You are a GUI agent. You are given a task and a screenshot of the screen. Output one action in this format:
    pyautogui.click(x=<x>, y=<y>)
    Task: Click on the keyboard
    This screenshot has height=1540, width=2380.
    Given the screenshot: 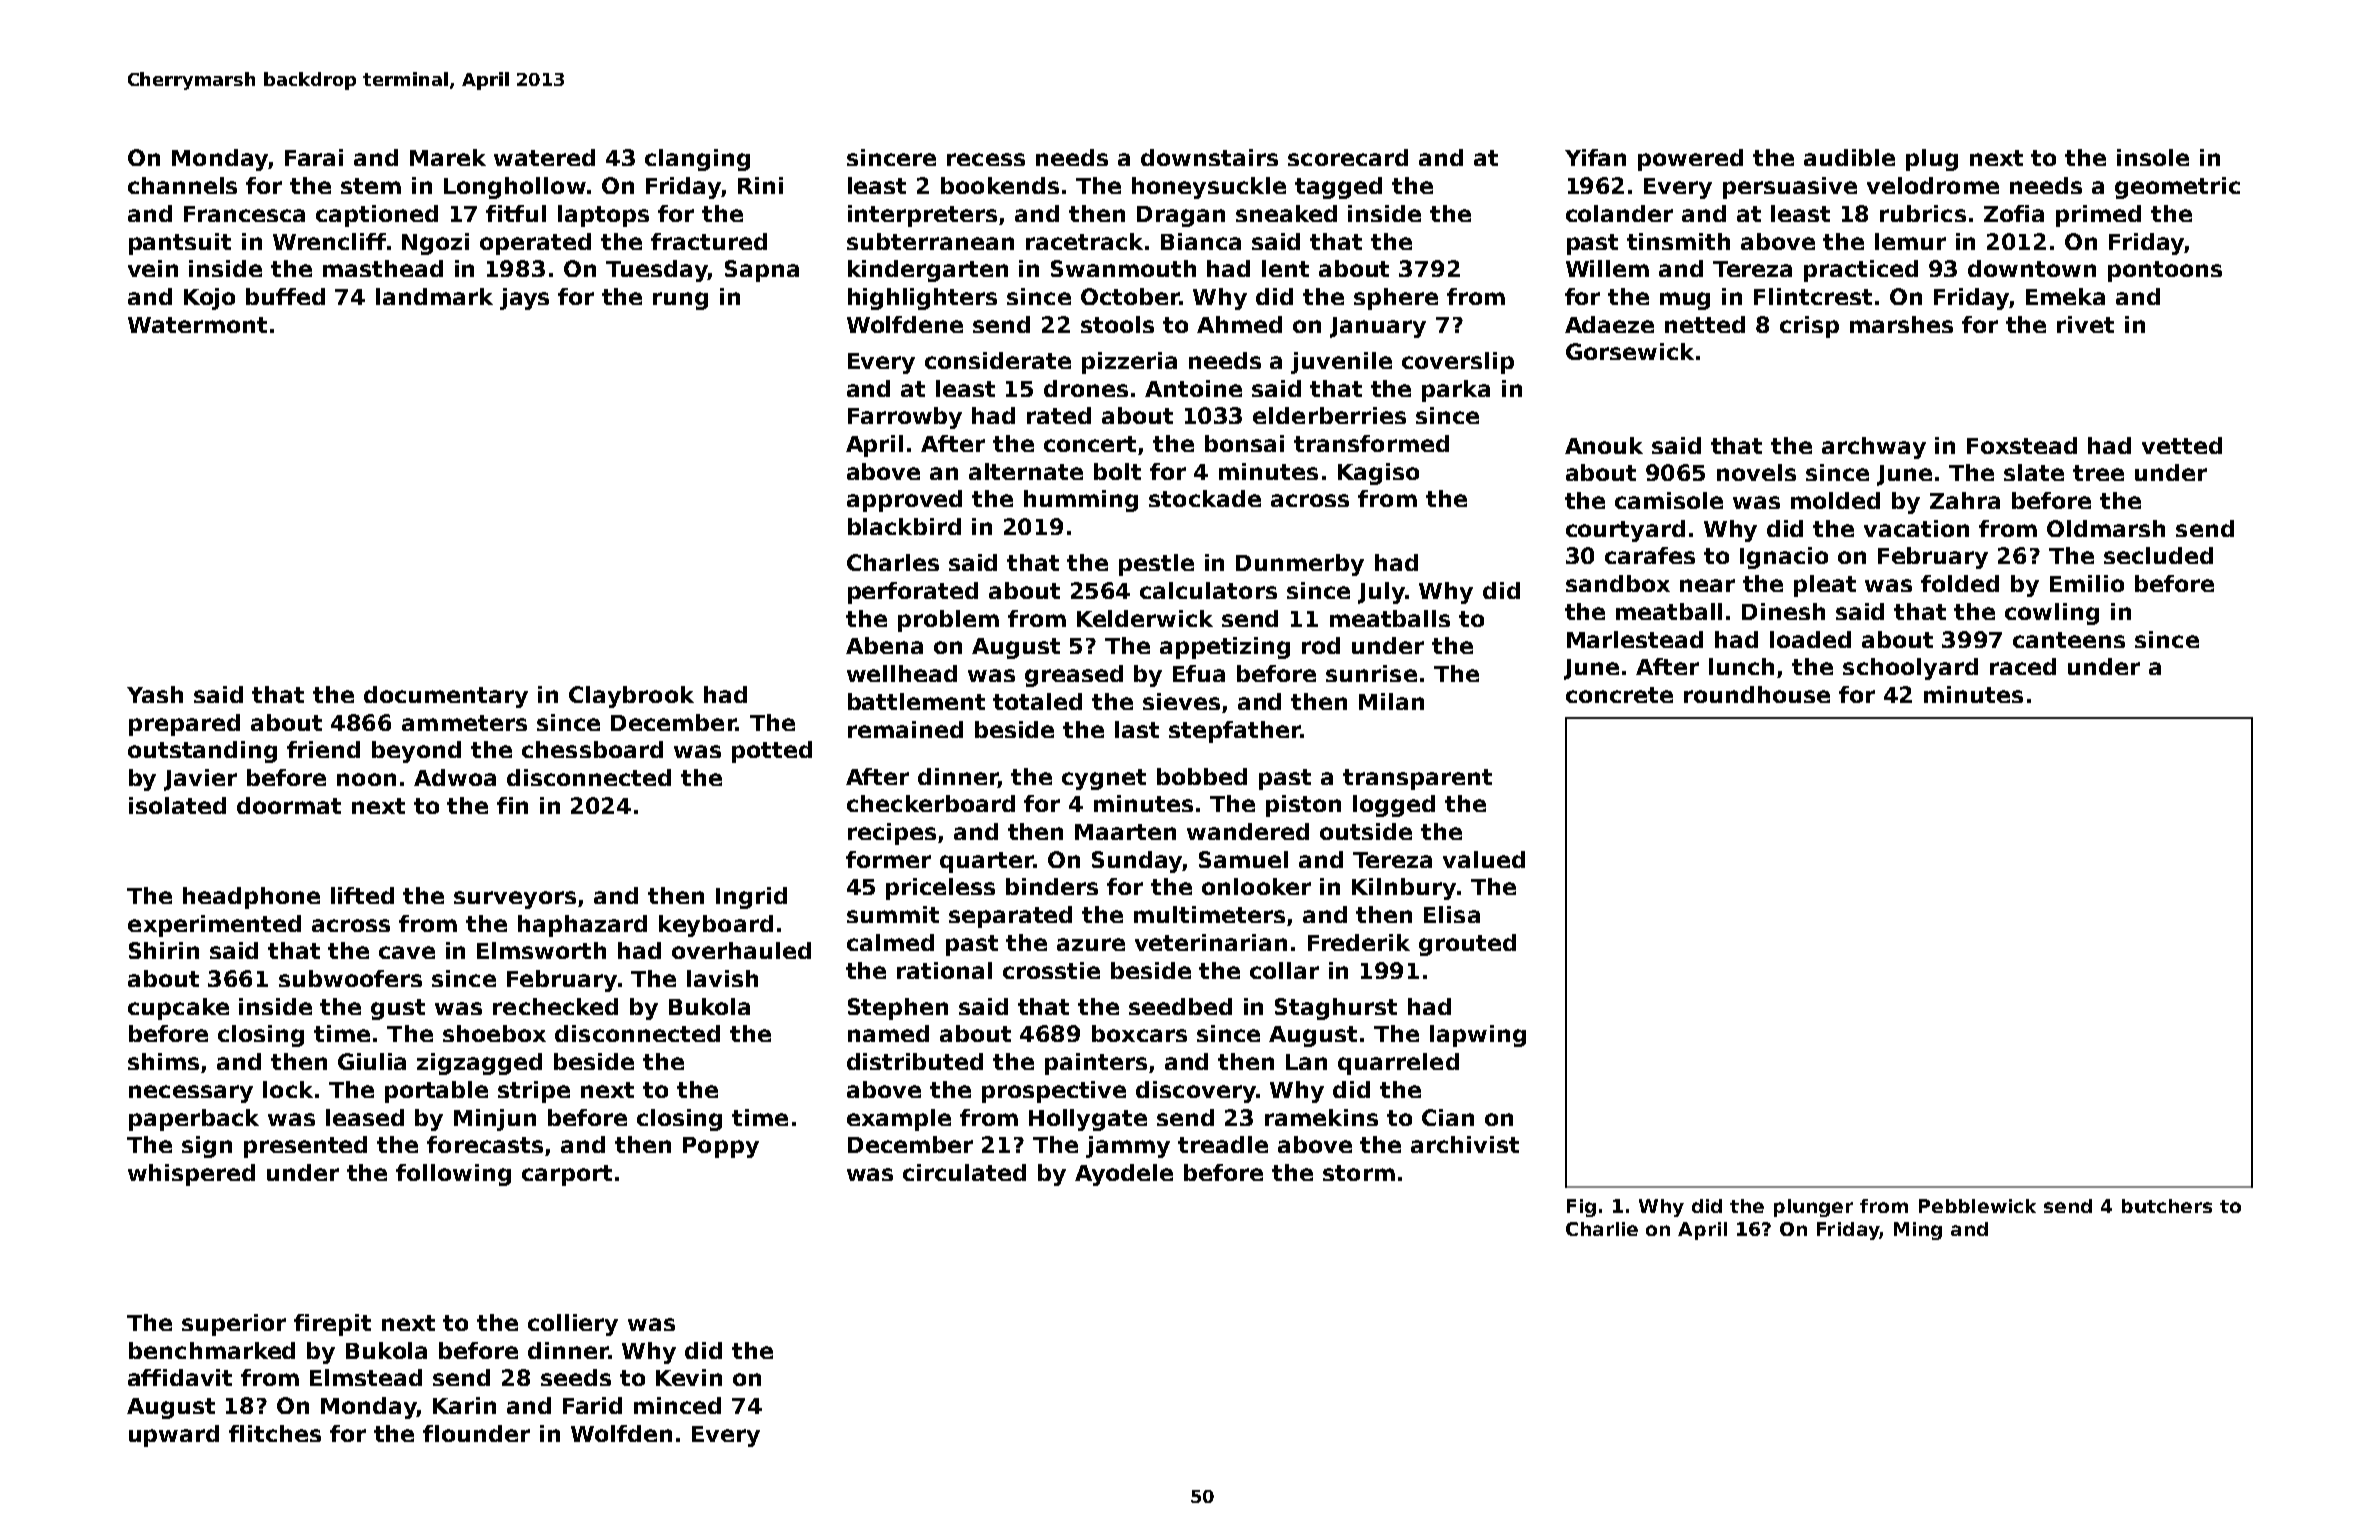 What is the action you would take?
    pyautogui.click(x=716, y=926)
